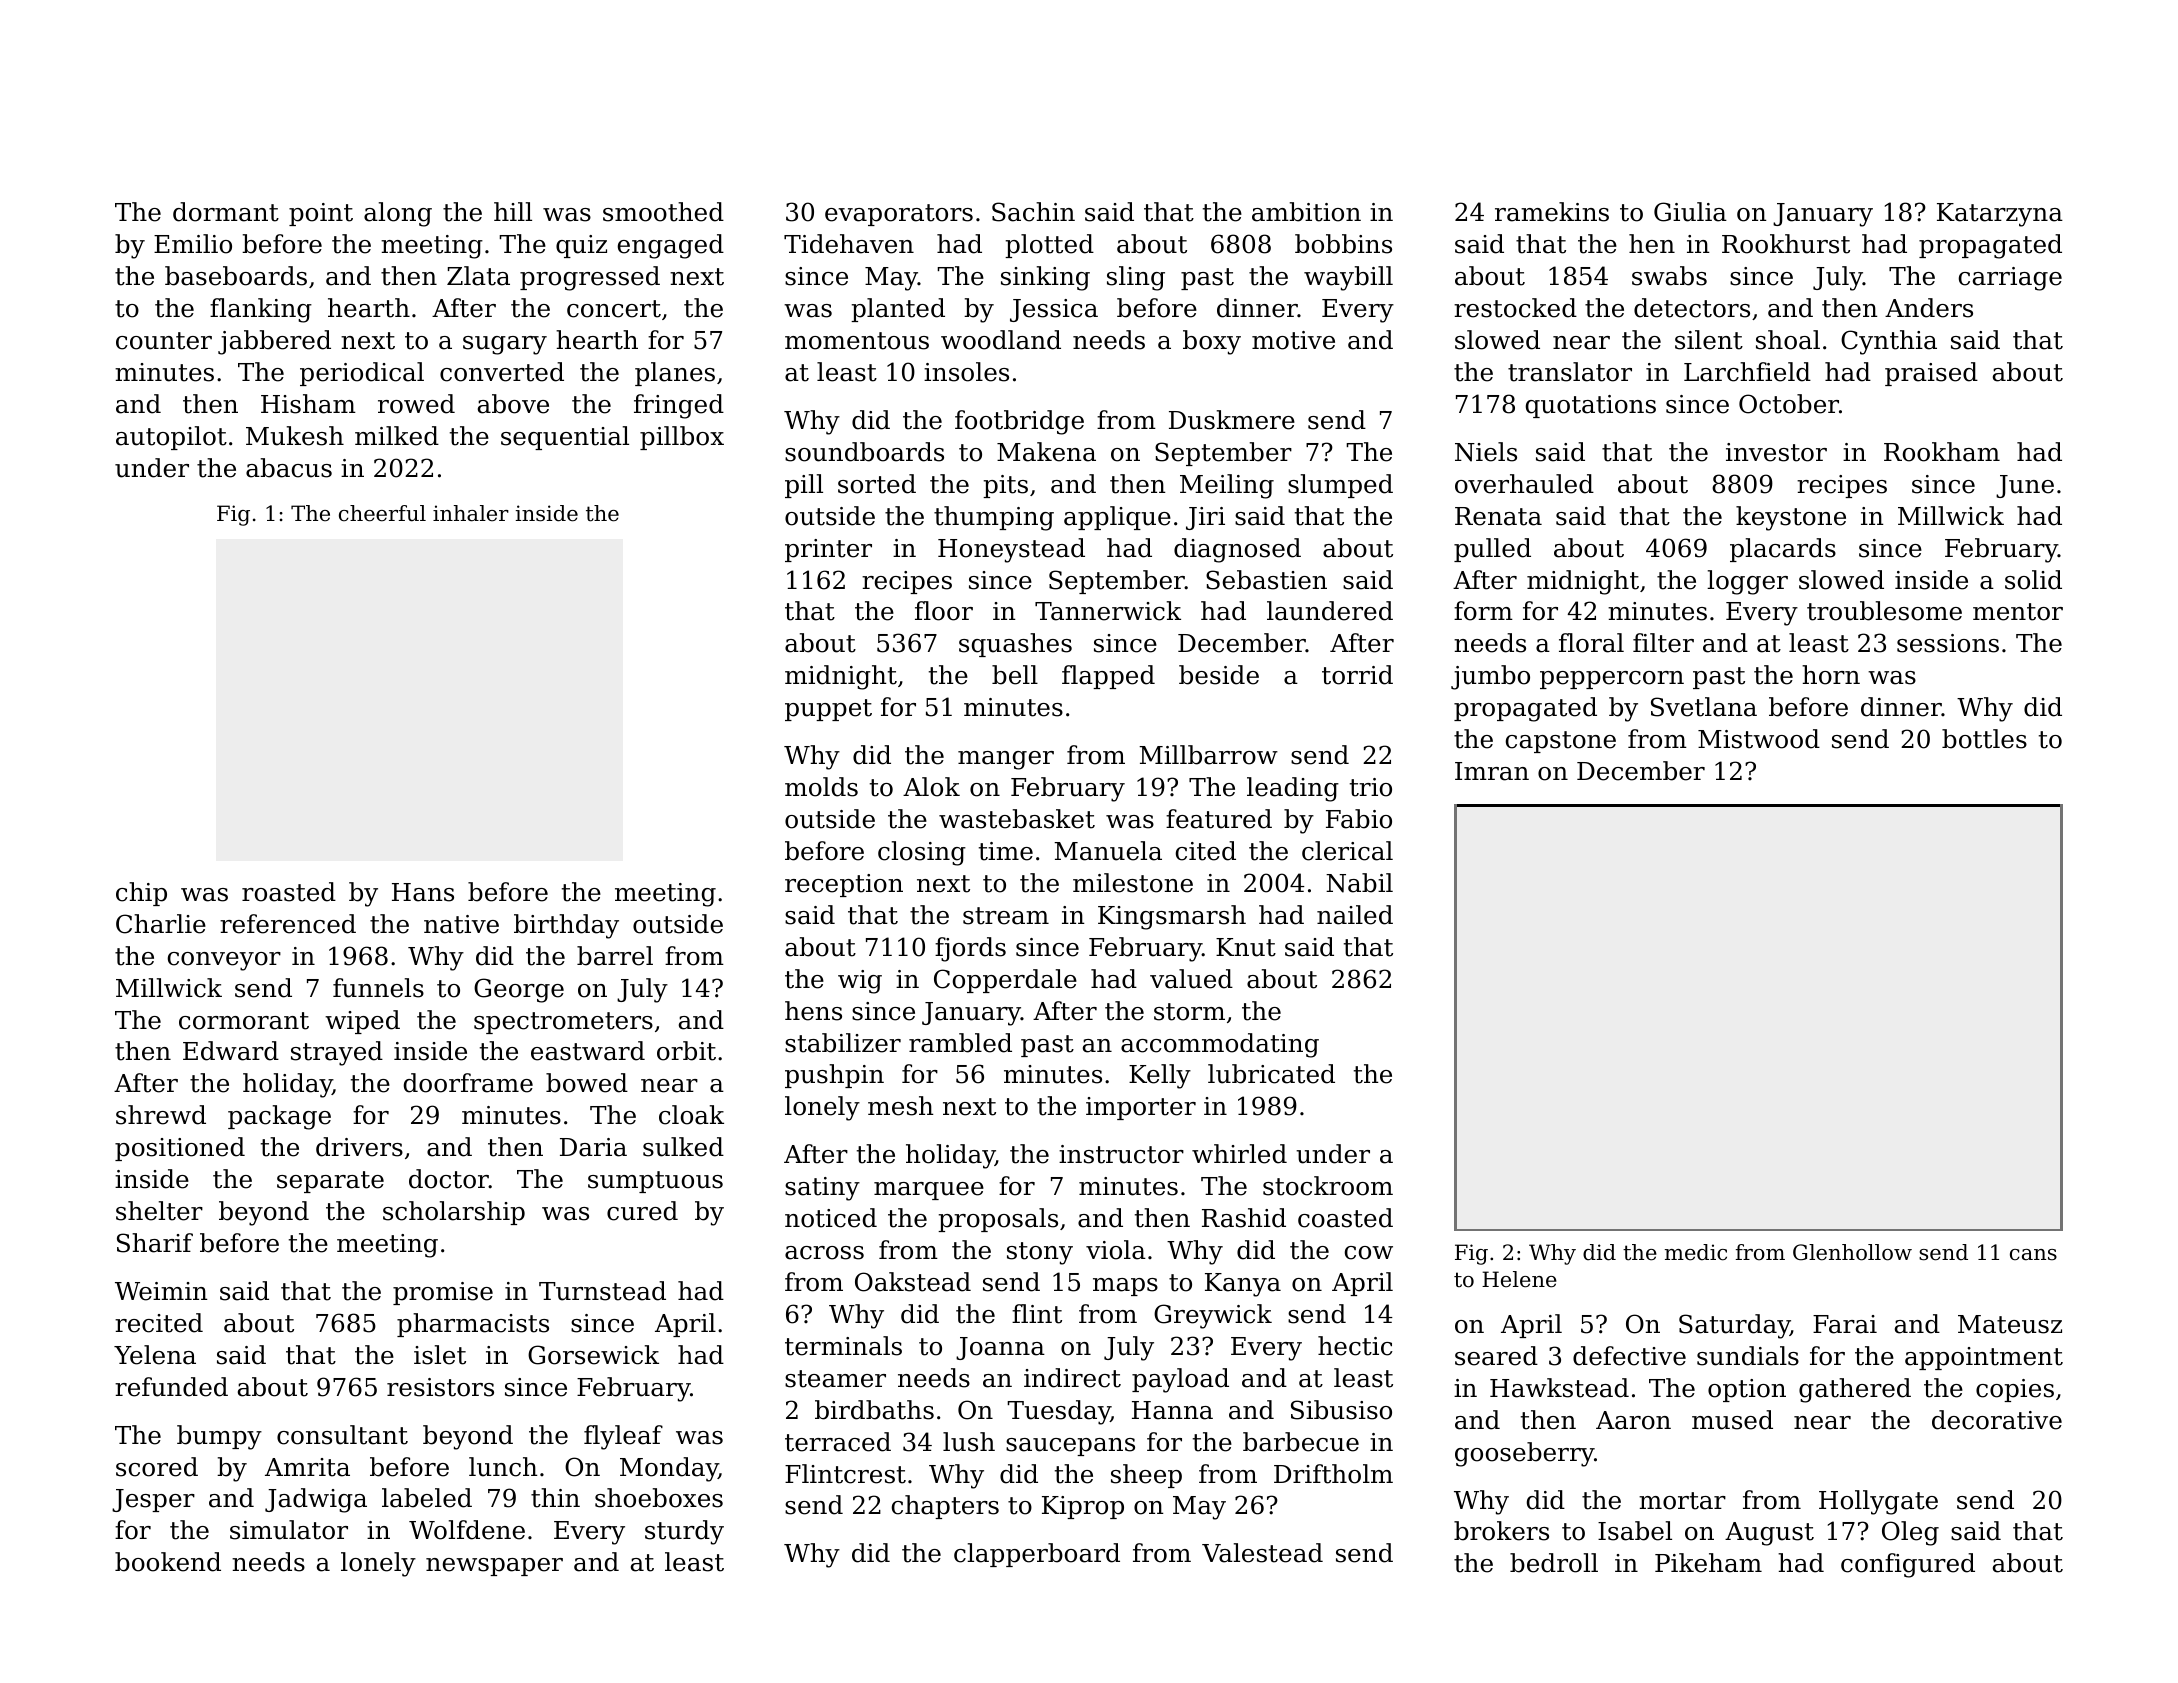  I want to click on bottles, so click(1984, 739).
